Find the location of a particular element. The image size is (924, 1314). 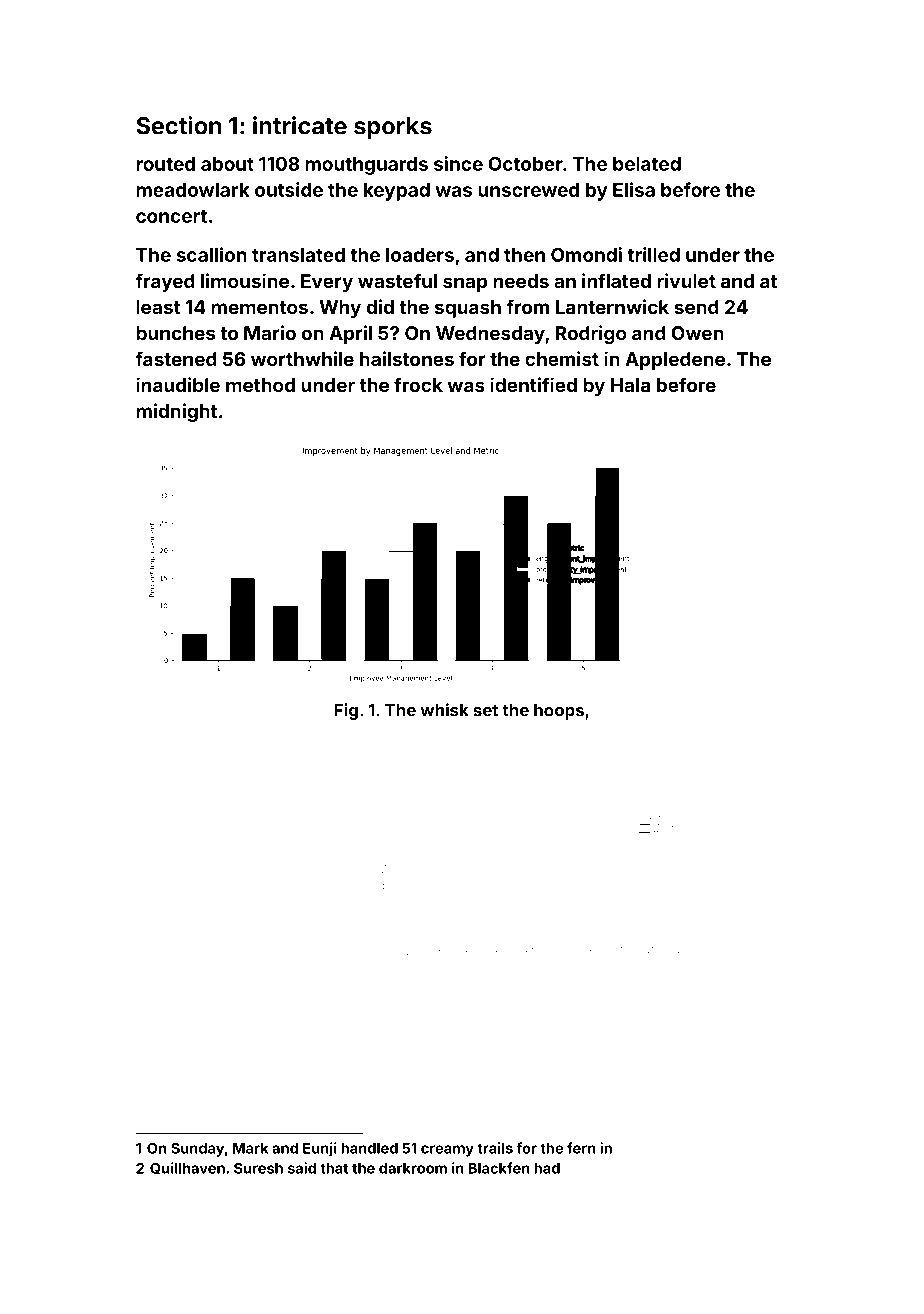

sporks is located at coordinates (393, 128).
